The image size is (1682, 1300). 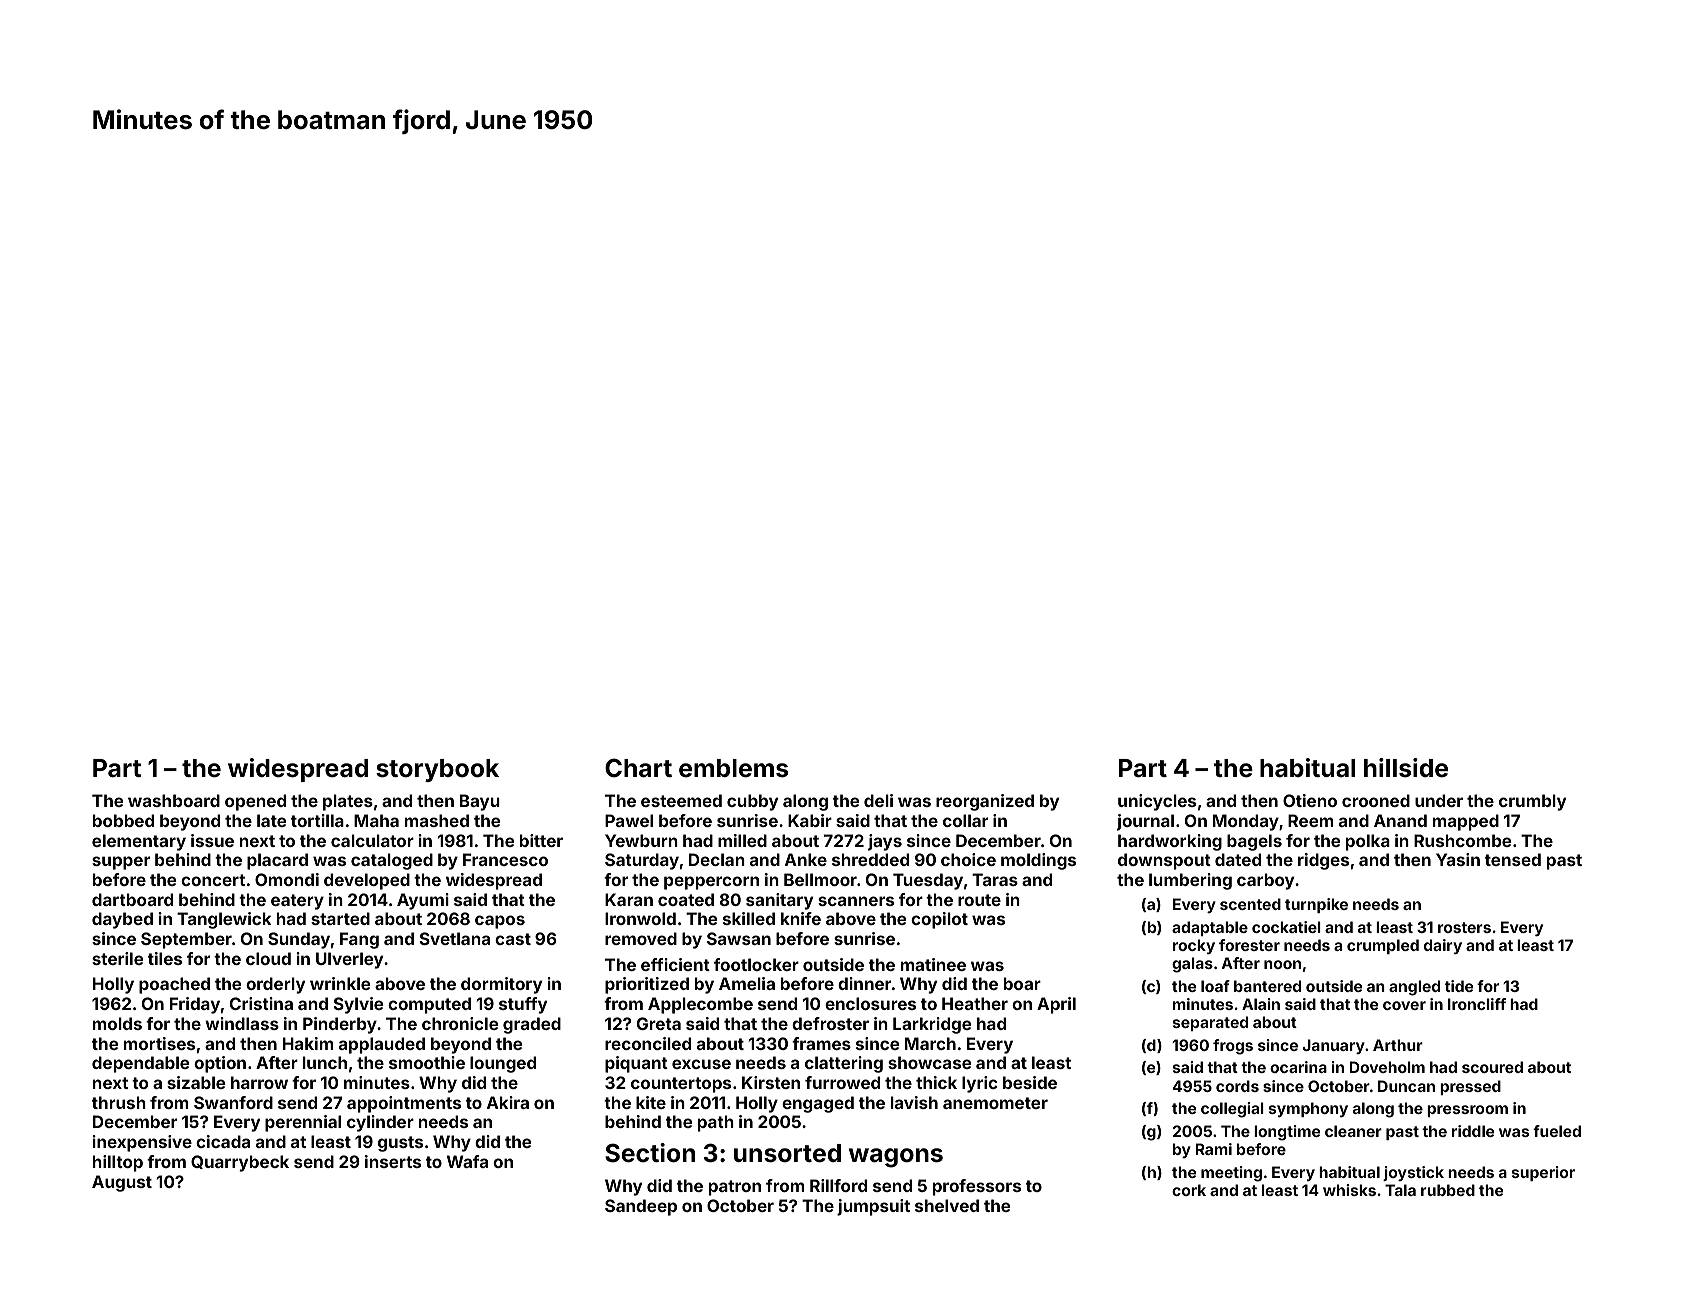 What do you see at coordinates (977, 1187) in the screenshot?
I see `professors` at bounding box center [977, 1187].
